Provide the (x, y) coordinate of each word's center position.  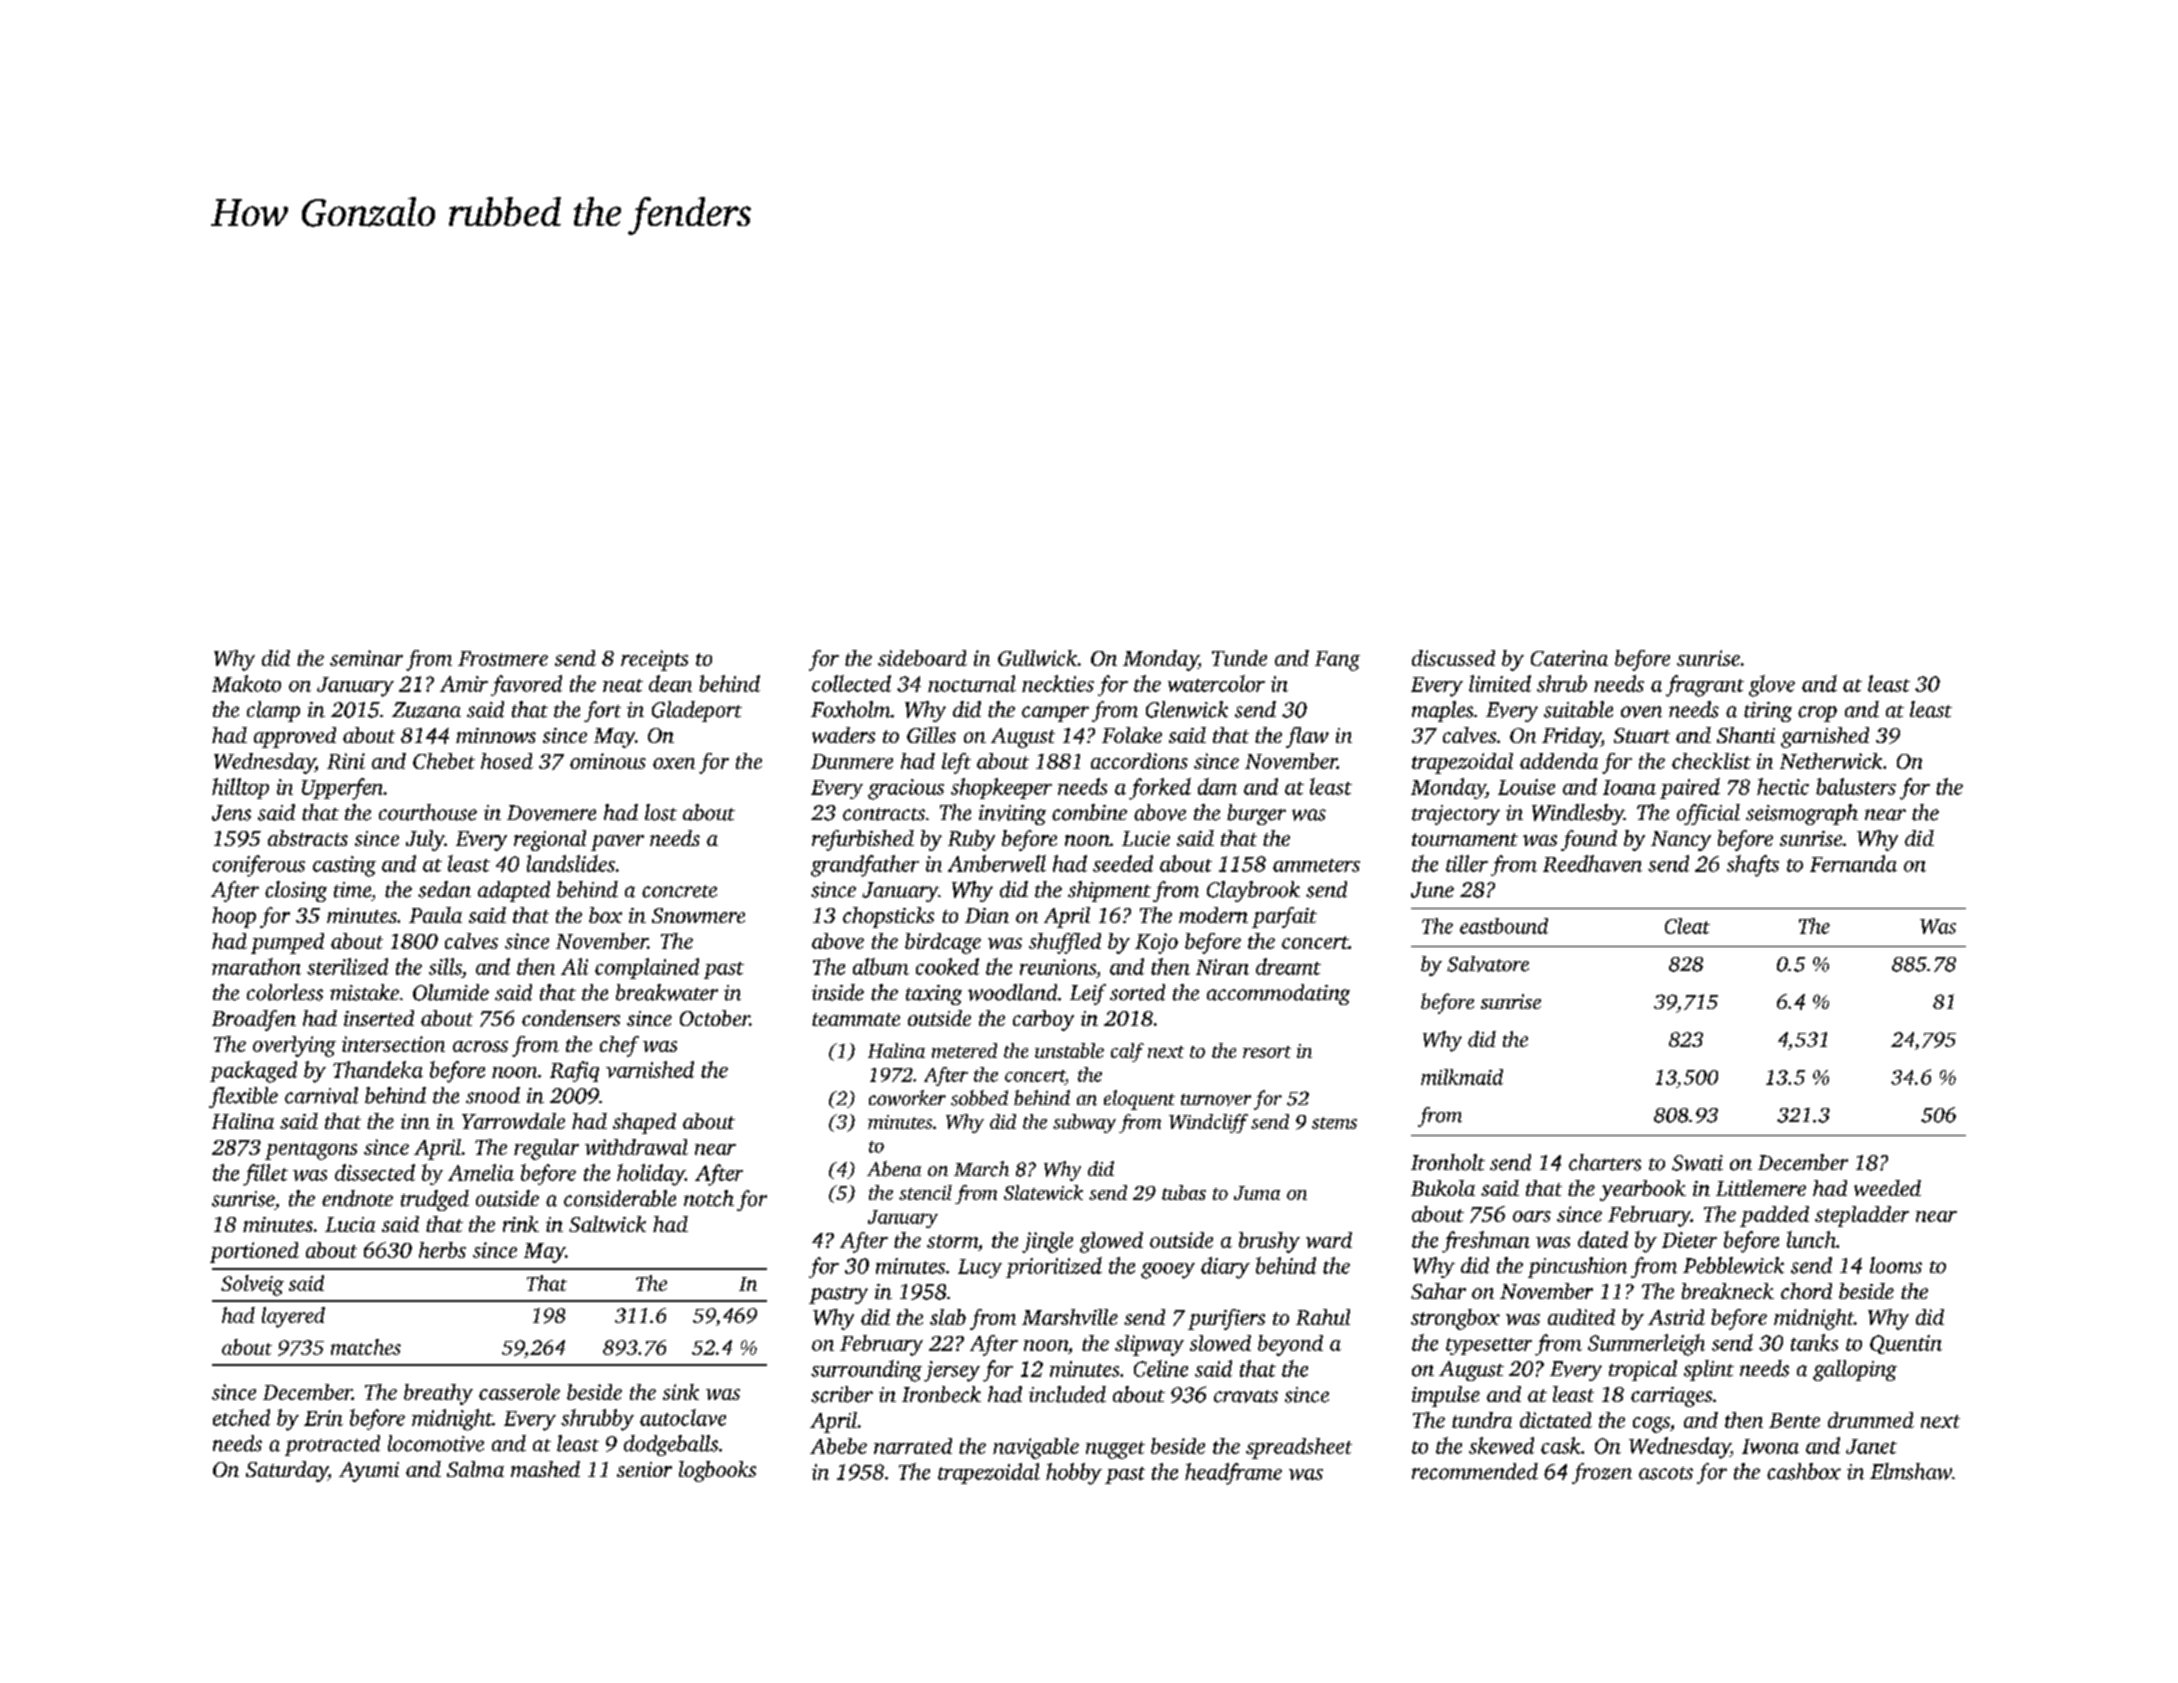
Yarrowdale (513, 1121)
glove (1772, 686)
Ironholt (1448, 1162)
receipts (654, 660)
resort (1267, 1052)
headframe (1233, 1474)
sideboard (922, 658)
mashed (545, 1469)
